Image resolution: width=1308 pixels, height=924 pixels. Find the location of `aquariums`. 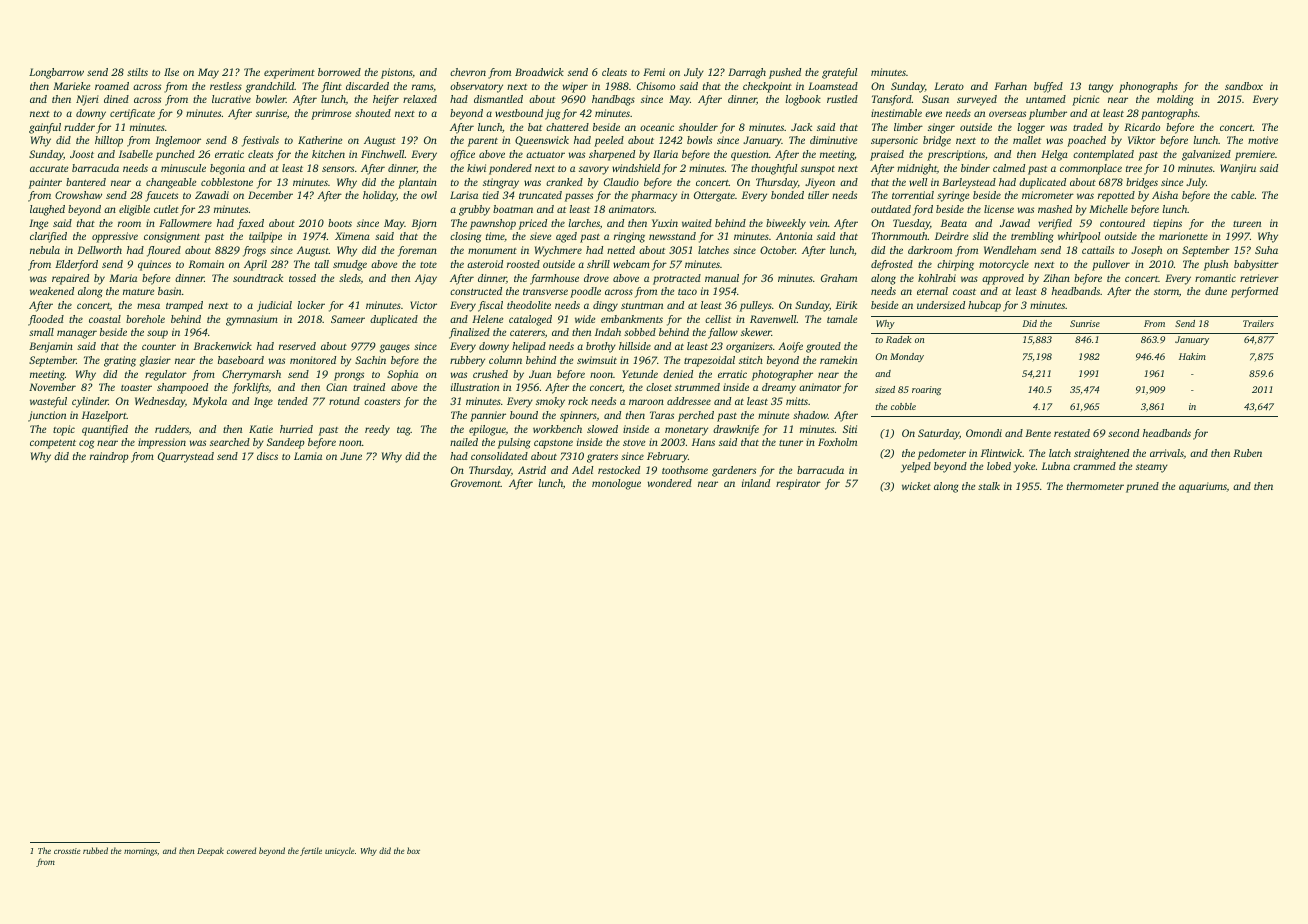

aquariums is located at coordinates (1203, 487).
